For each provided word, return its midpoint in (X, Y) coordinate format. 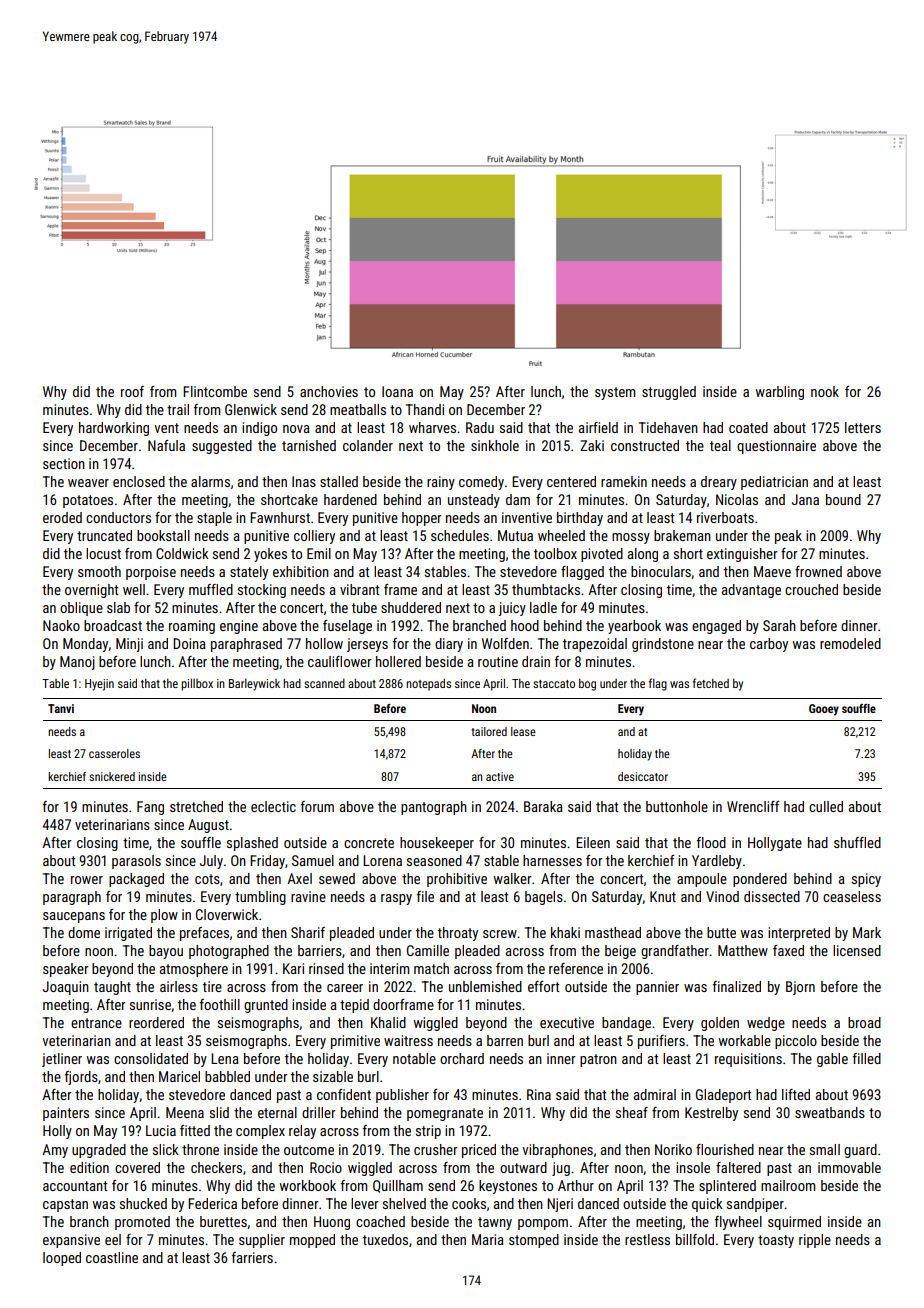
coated (748, 427)
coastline (112, 1257)
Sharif (308, 932)
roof (132, 391)
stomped (534, 1241)
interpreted (799, 934)
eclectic (273, 806)
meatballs (358, 409)
